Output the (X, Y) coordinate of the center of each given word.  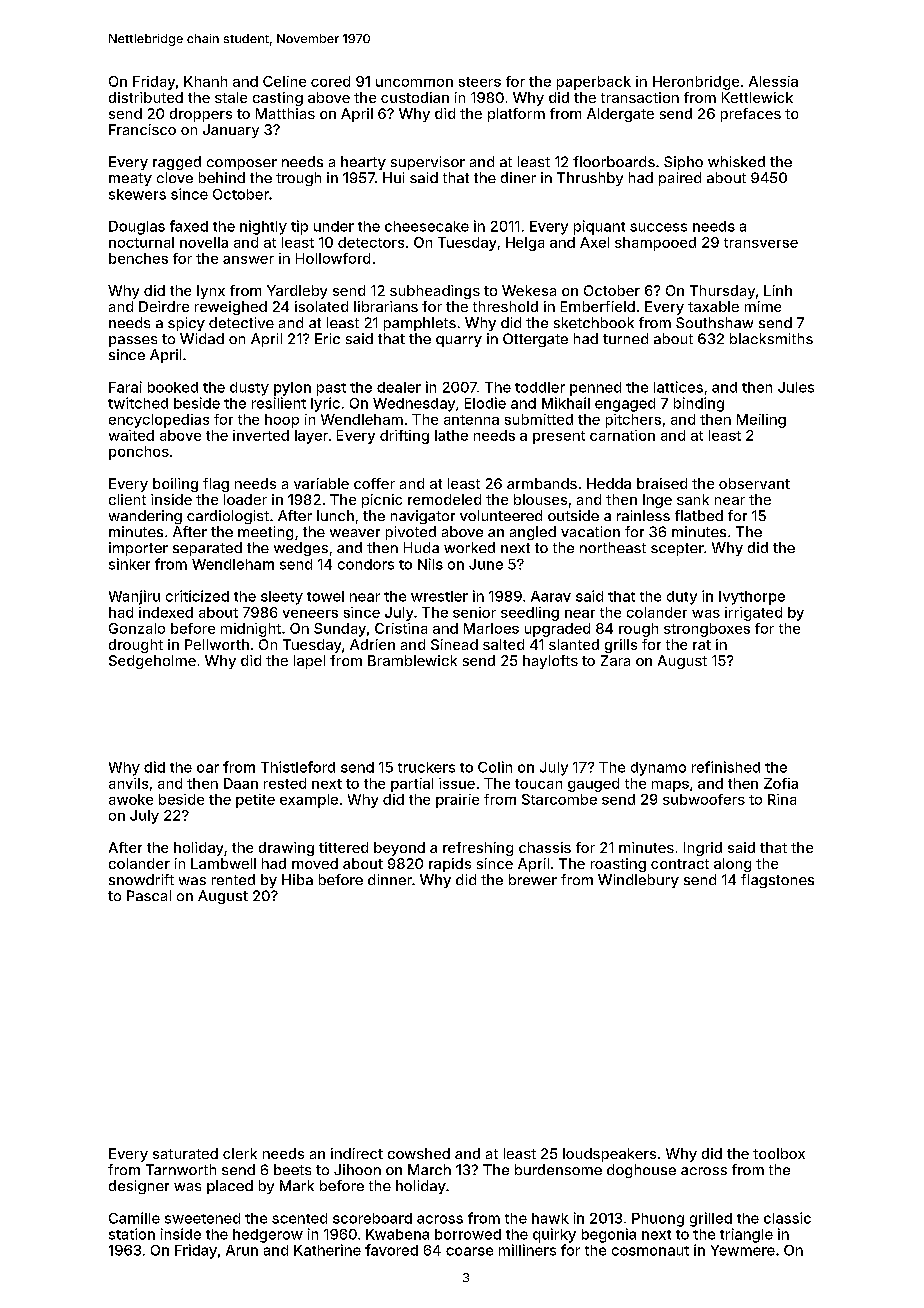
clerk (240, 1153)
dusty (249, 389)
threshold (505, 306)
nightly (263, 227)
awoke (131, 799)
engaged (625, 405)
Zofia (781, 783)
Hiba (297, 879)
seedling (530, 614)
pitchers (633, 421)
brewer (533, 879)
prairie (457, 801)
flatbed (699, 515)
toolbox (779, 1153)
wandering (145, 517)
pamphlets (420, 324)
